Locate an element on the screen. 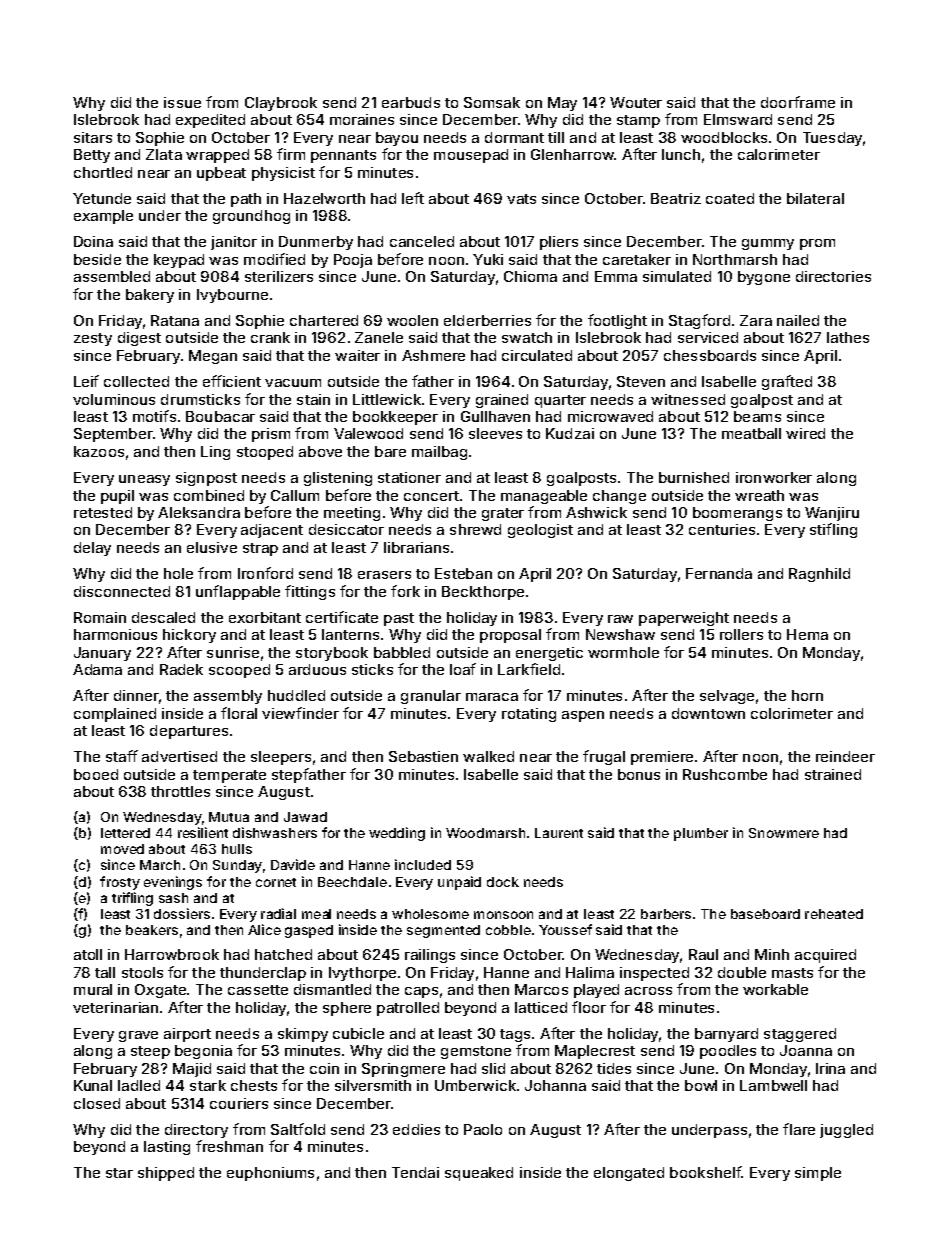  issue is located at coordinates (182, 102).
